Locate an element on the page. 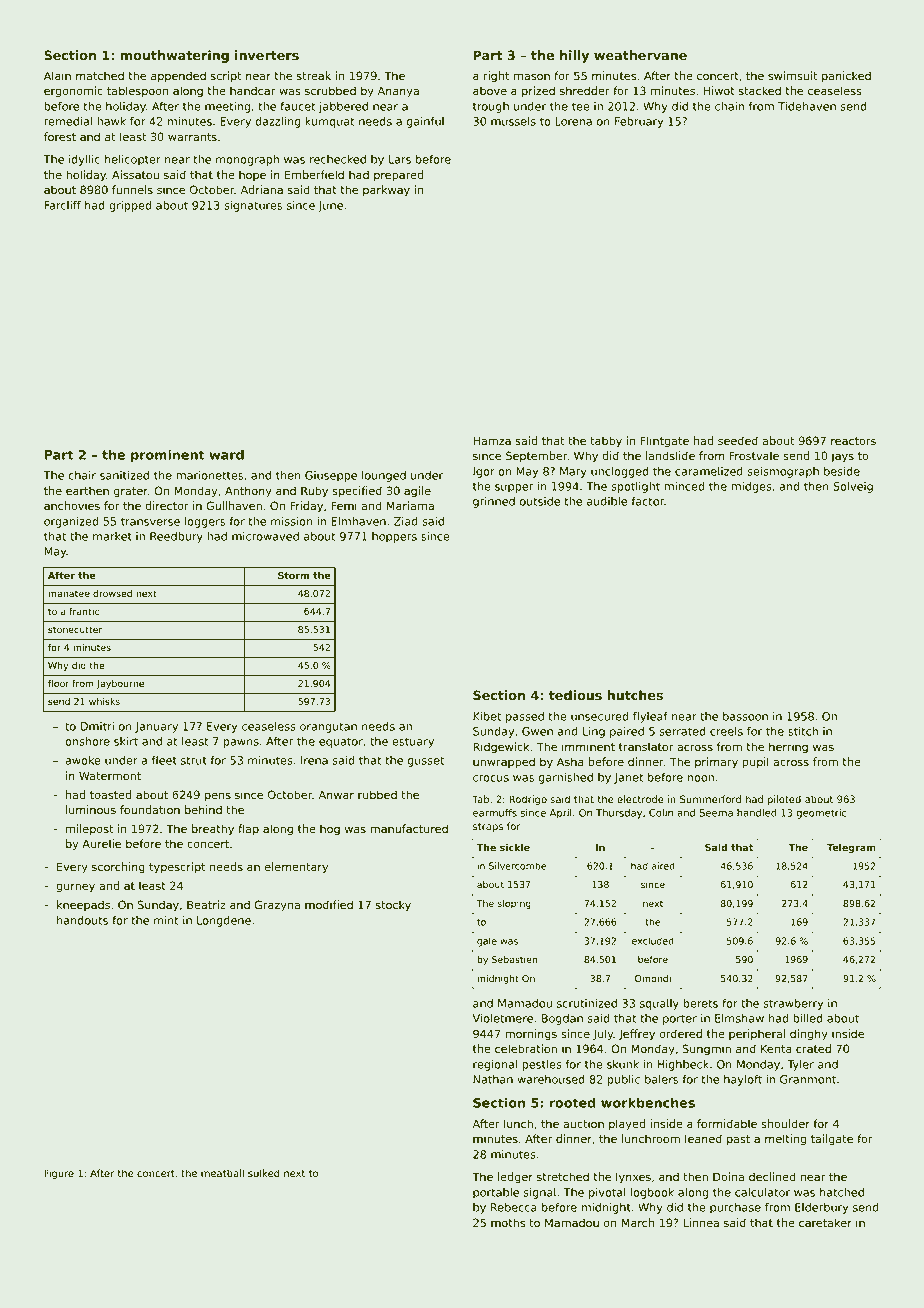 This image has width=924, height=1308. sickle is located at coordinates (515, 847).
